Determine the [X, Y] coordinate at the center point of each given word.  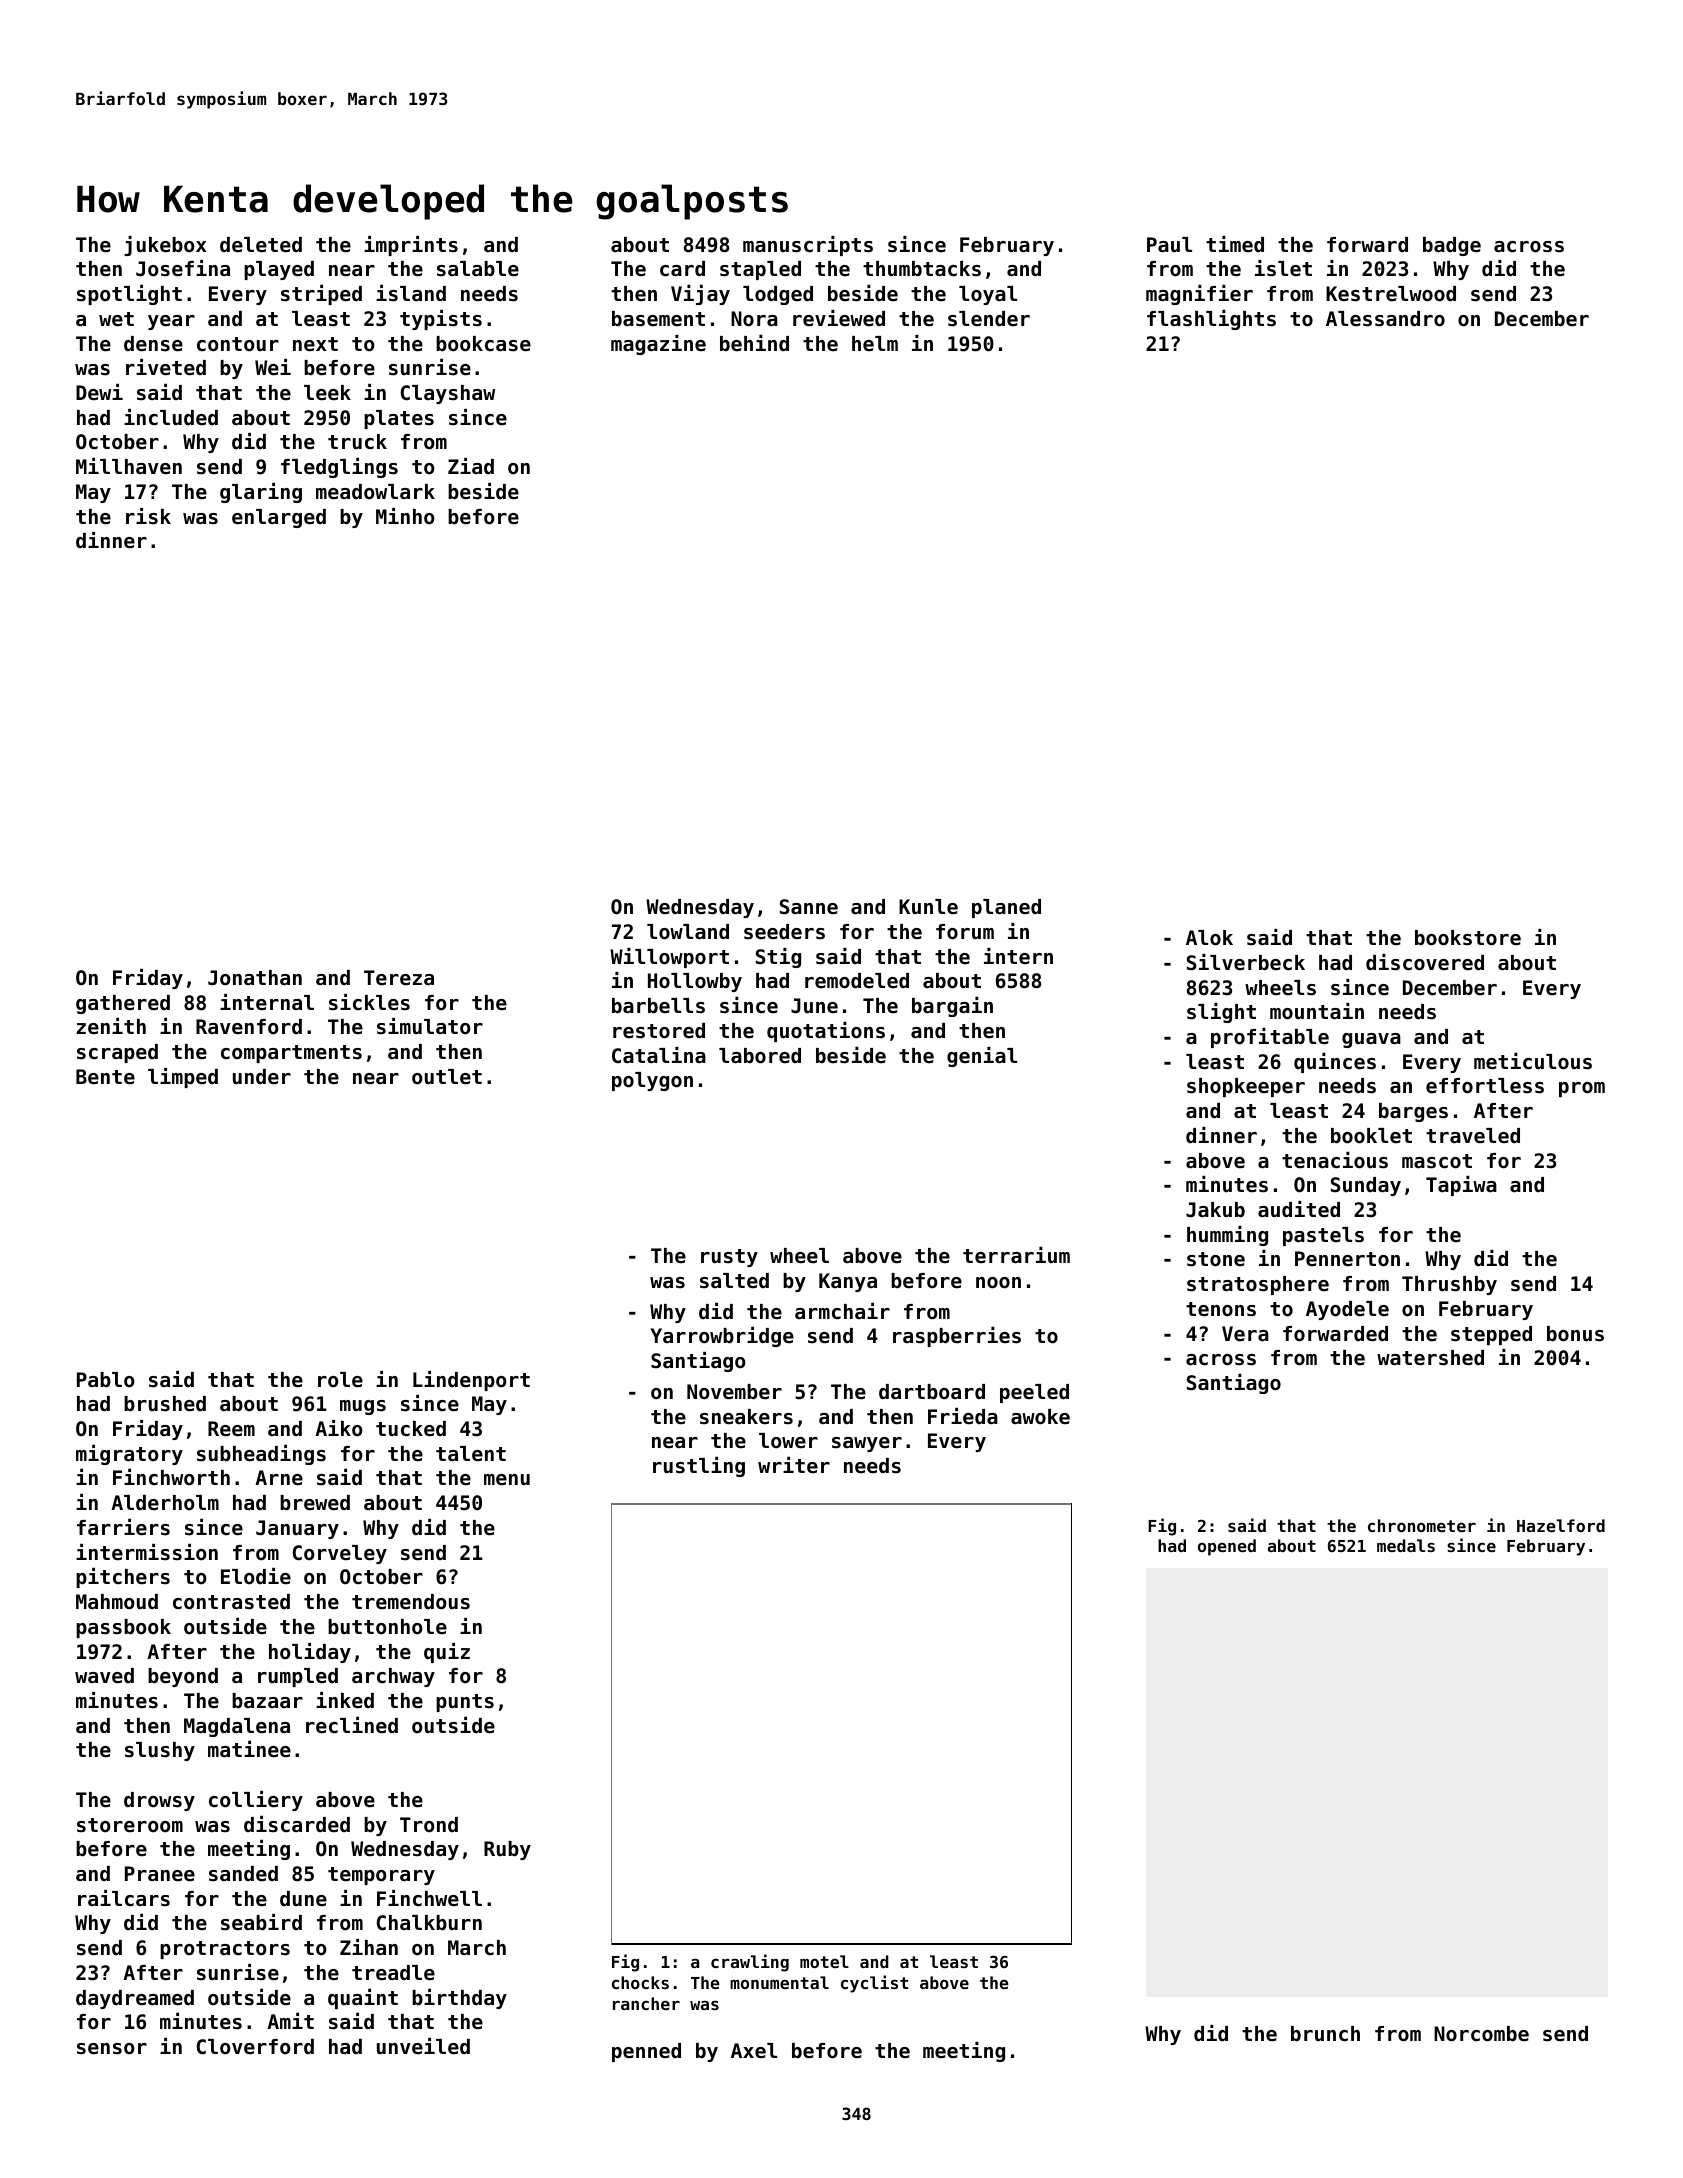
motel [824, 1961]
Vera [1245, 1334]
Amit [290, 2021]
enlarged [279, 518]
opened [1227, 1547]
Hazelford [1561, 1525]
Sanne [809, 907]
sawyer [867, 1444]
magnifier [1199, 295]
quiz [447, 1653]
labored [760, 1056]
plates [399, 419]
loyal [988, 295]
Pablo [106, 1380]
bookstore [1468, 938]
